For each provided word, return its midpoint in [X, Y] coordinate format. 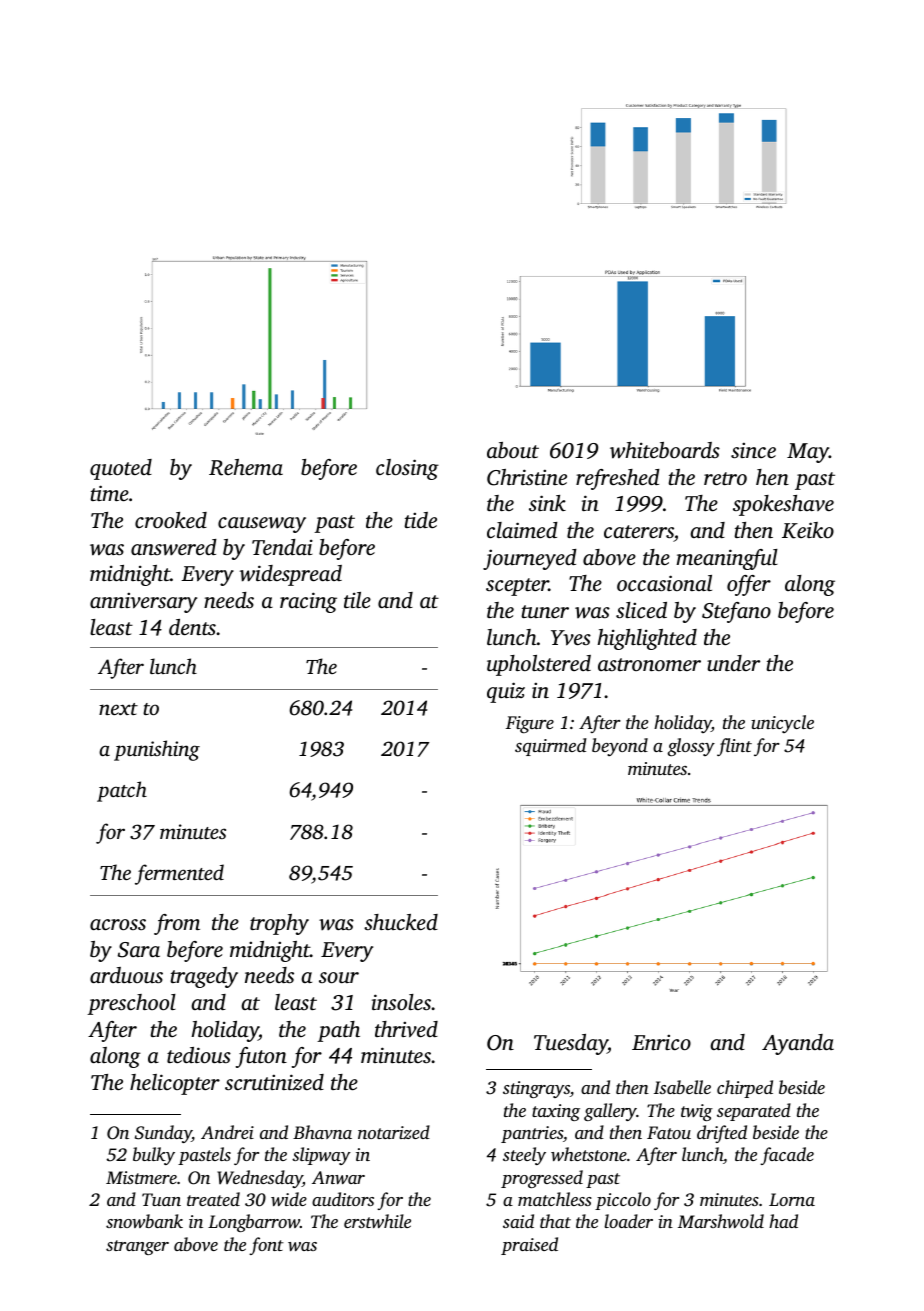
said [518, 1221]
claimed [522, 530]
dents [192, 627]
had [783, 1221]
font [266, 1246]
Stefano [736, 612]
